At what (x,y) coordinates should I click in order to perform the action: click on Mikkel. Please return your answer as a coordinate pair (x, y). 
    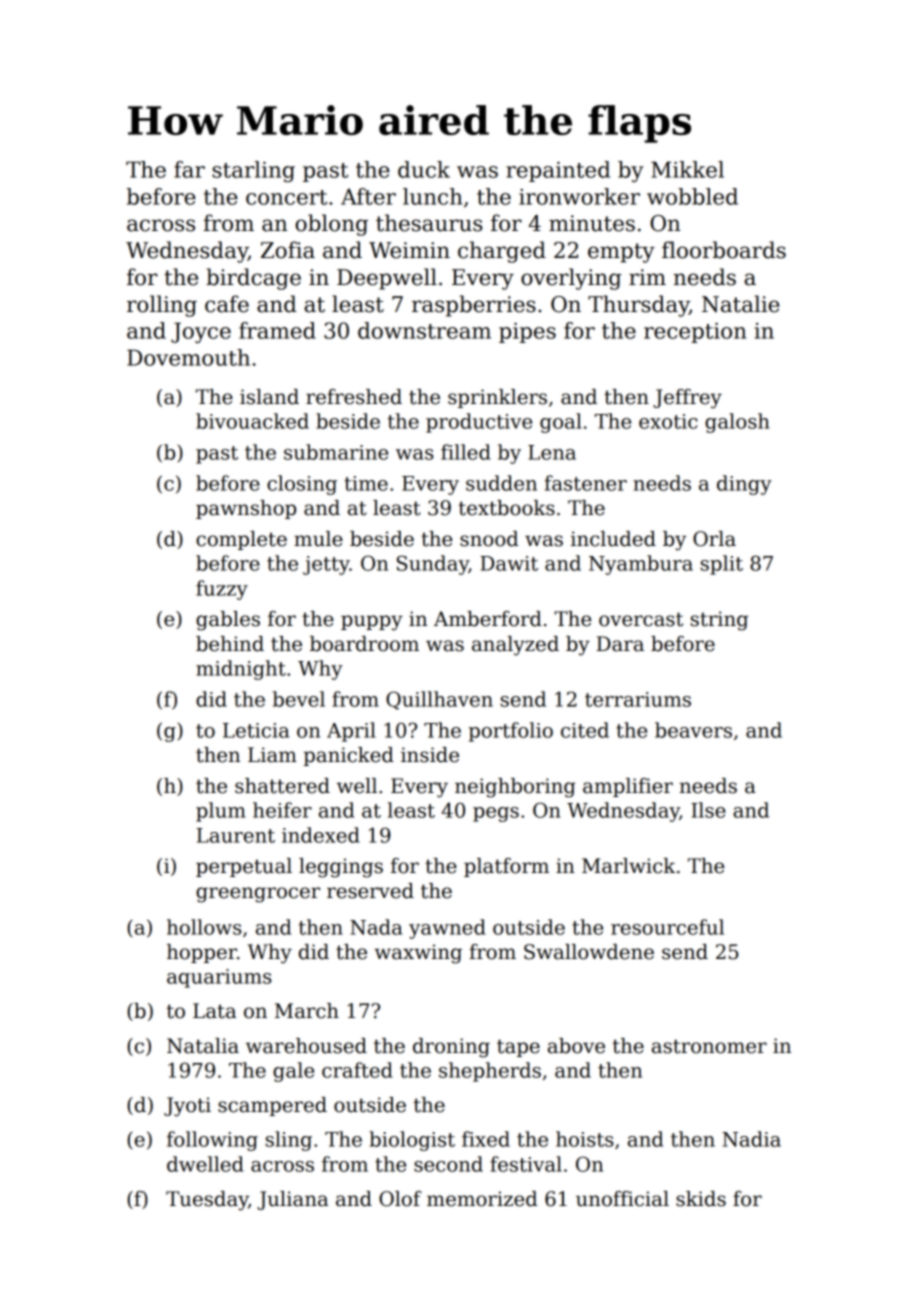
    Looking at the image, I should click on (687, 169).
